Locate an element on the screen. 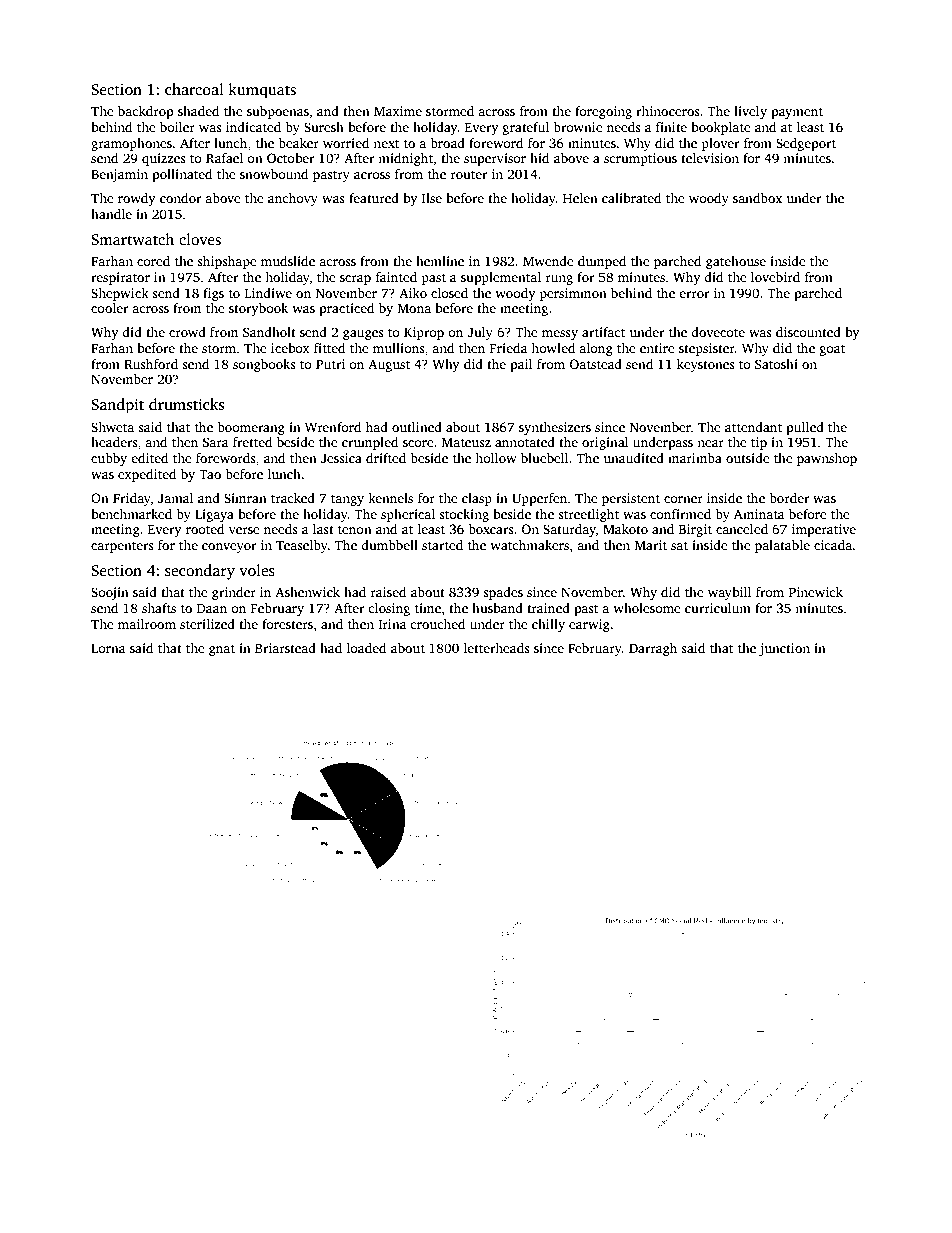 Image resolution: width=952 pixels, height=1233 pixels. cored is located at coordinates (153, 261).
